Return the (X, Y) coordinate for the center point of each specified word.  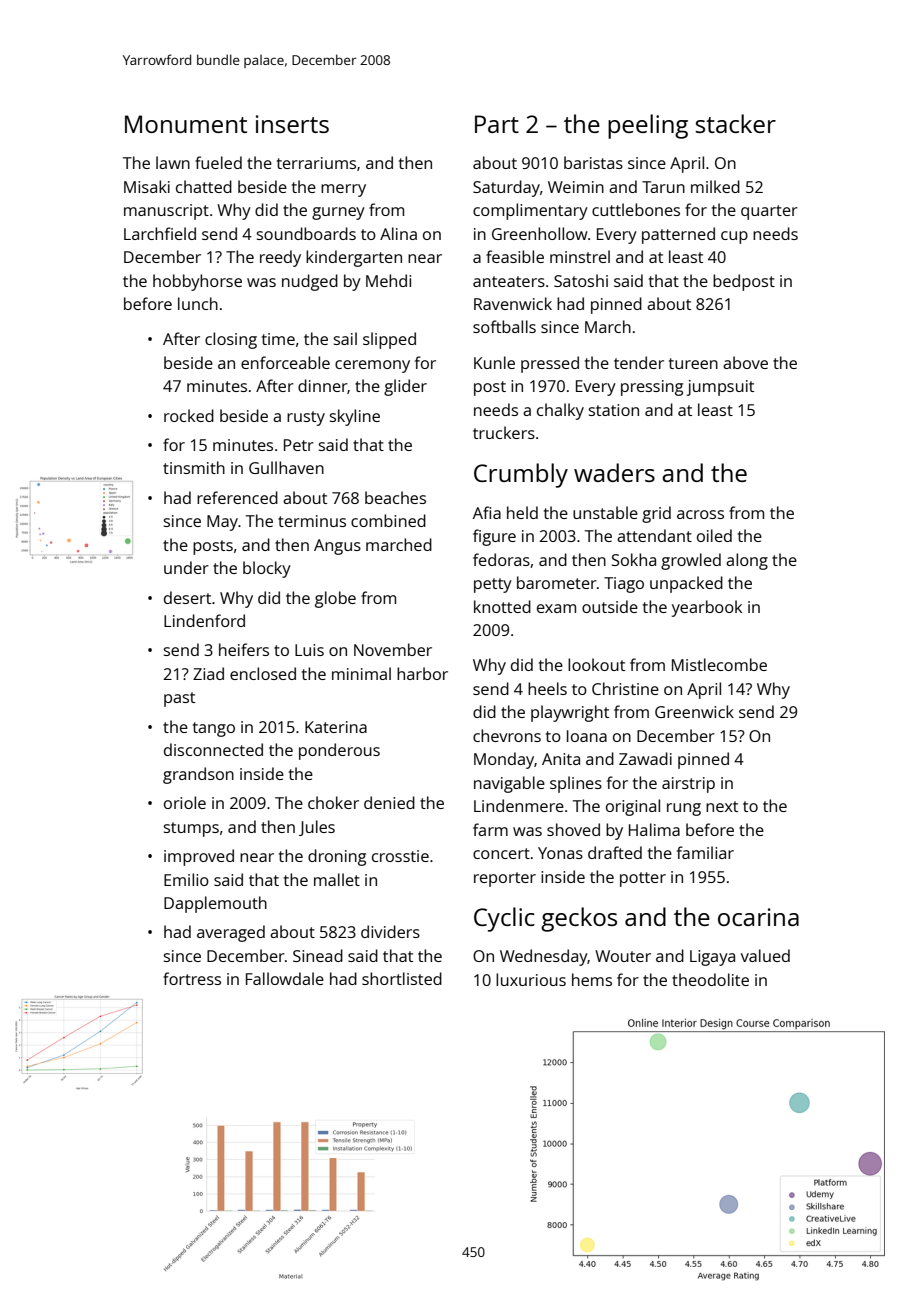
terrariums (316, 163)
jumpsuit (720, 388)
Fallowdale (285, 978)
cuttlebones (636, 209)
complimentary (530, 211)
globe (335, 599)
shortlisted (402, 978)
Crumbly (521, 475)
